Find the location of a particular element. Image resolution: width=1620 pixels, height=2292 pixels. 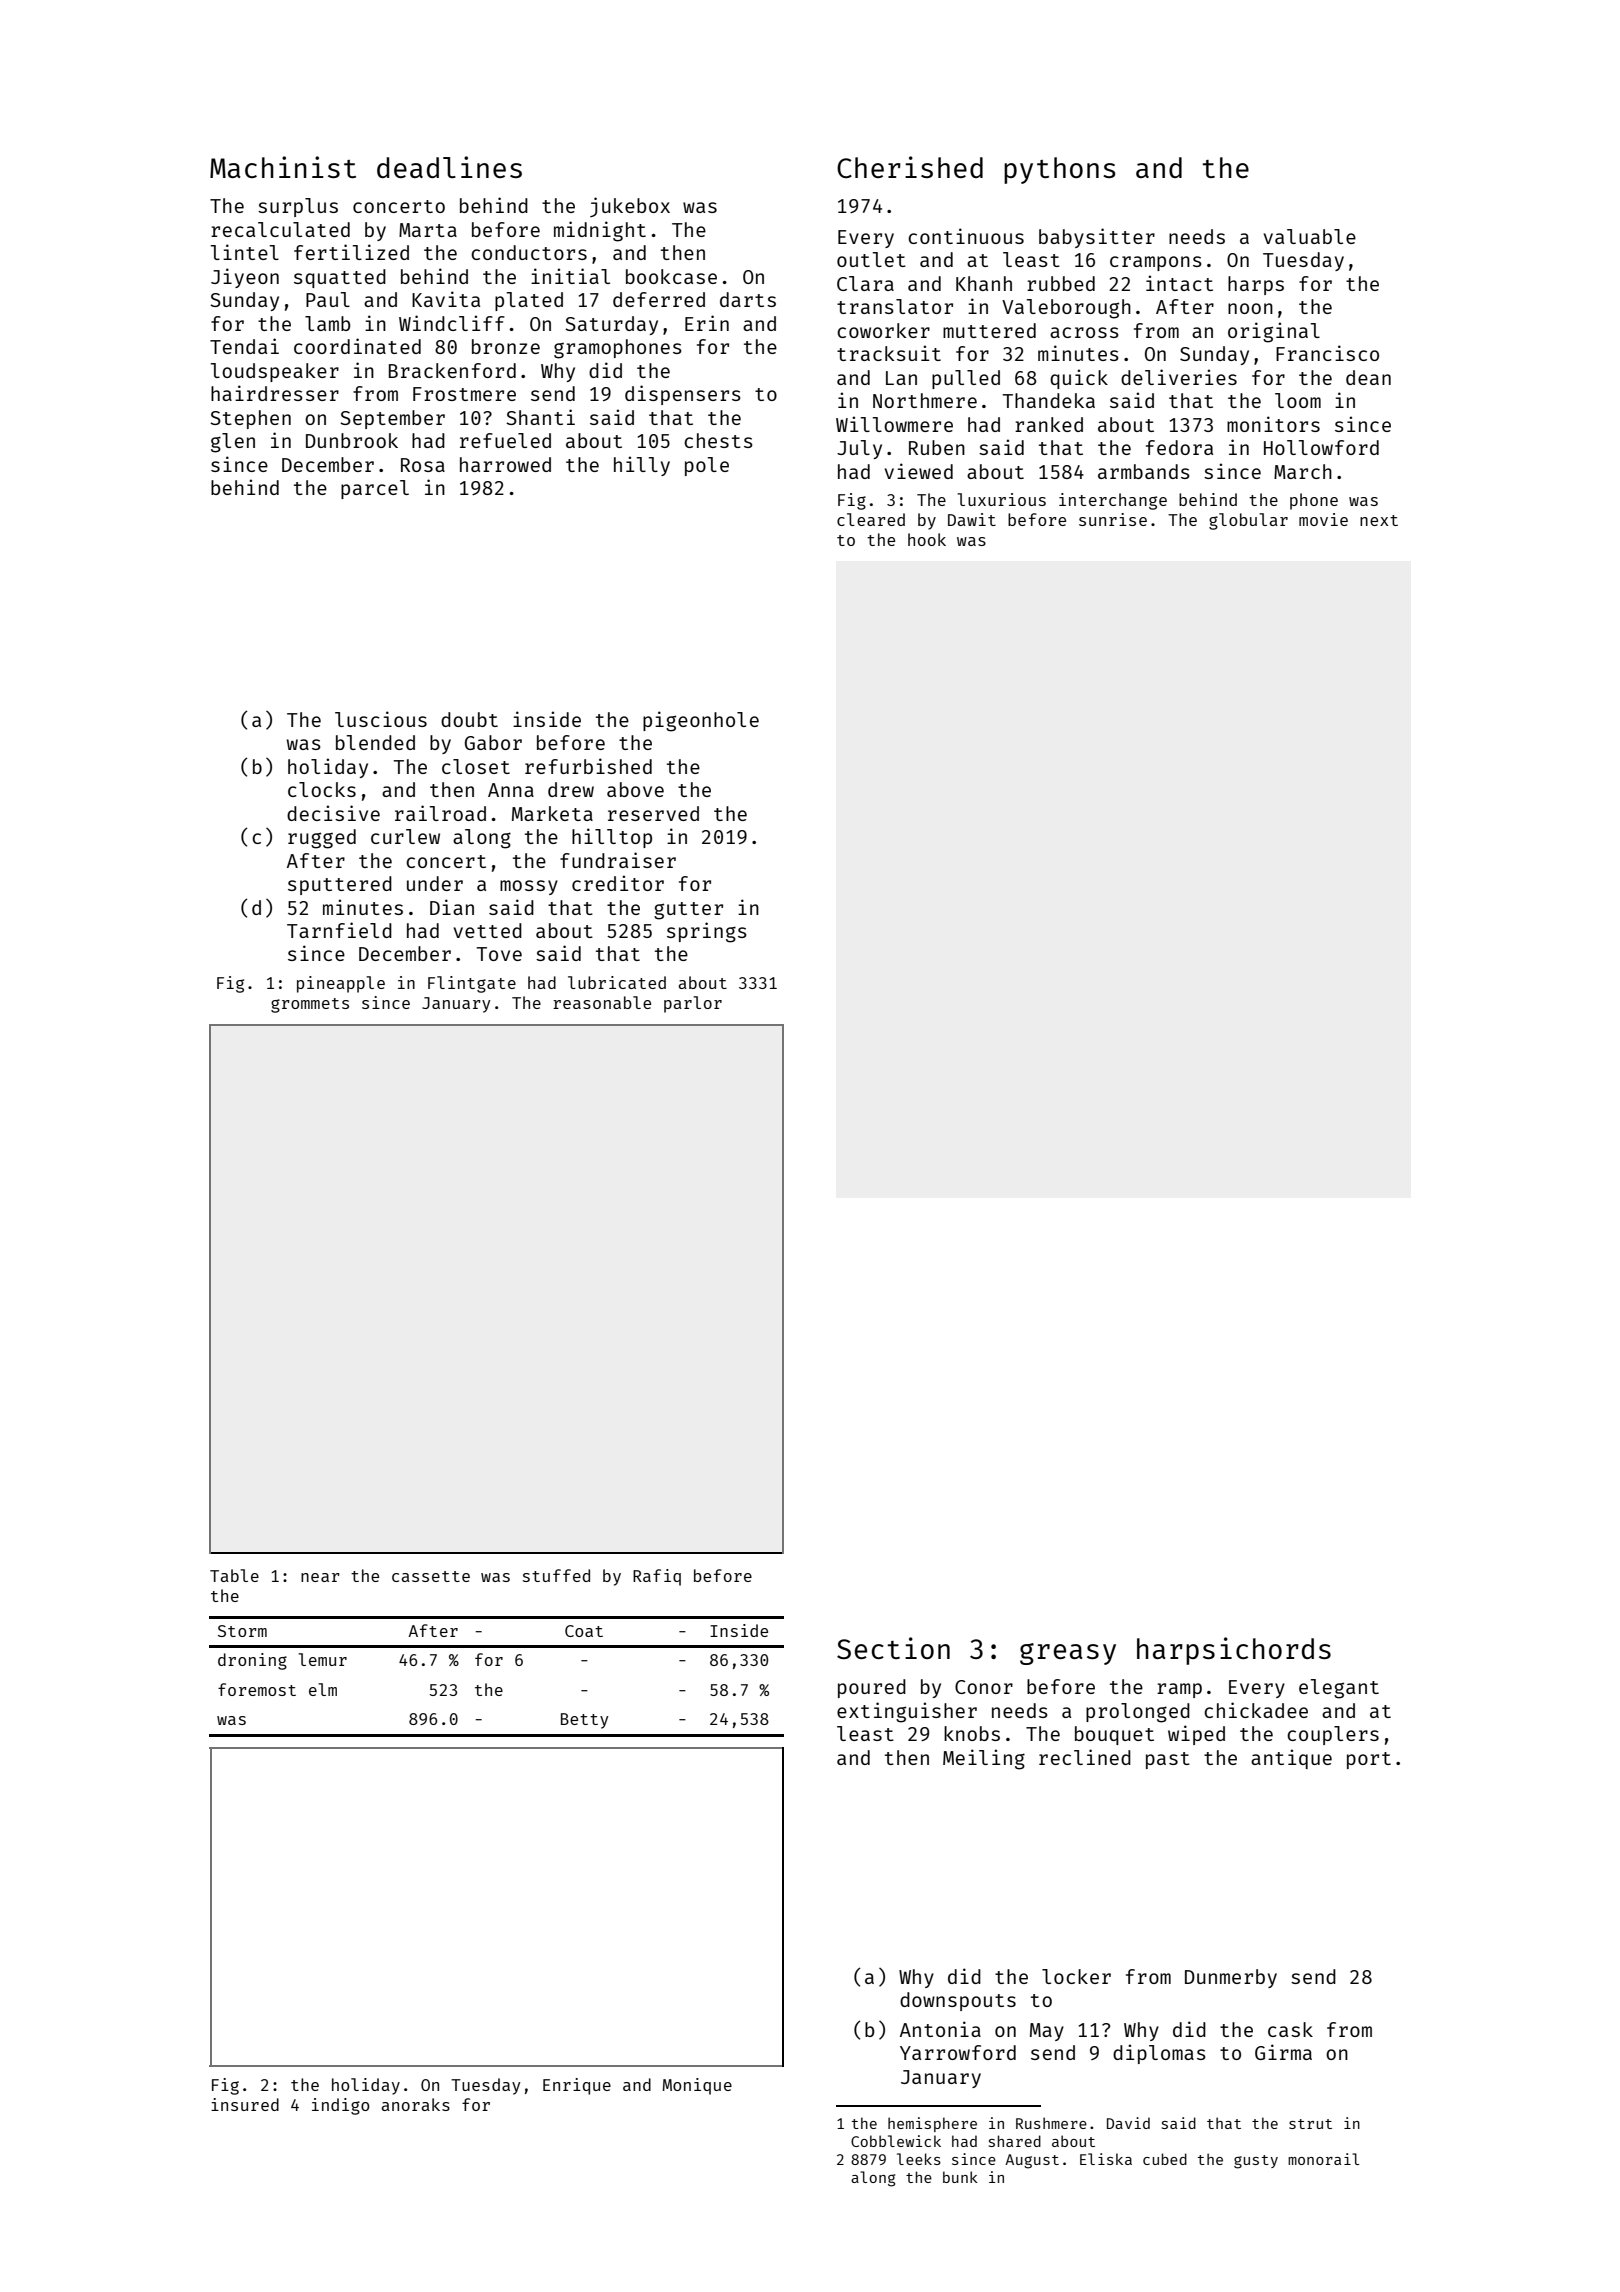

globular is located at coordinates (1248, 521).
